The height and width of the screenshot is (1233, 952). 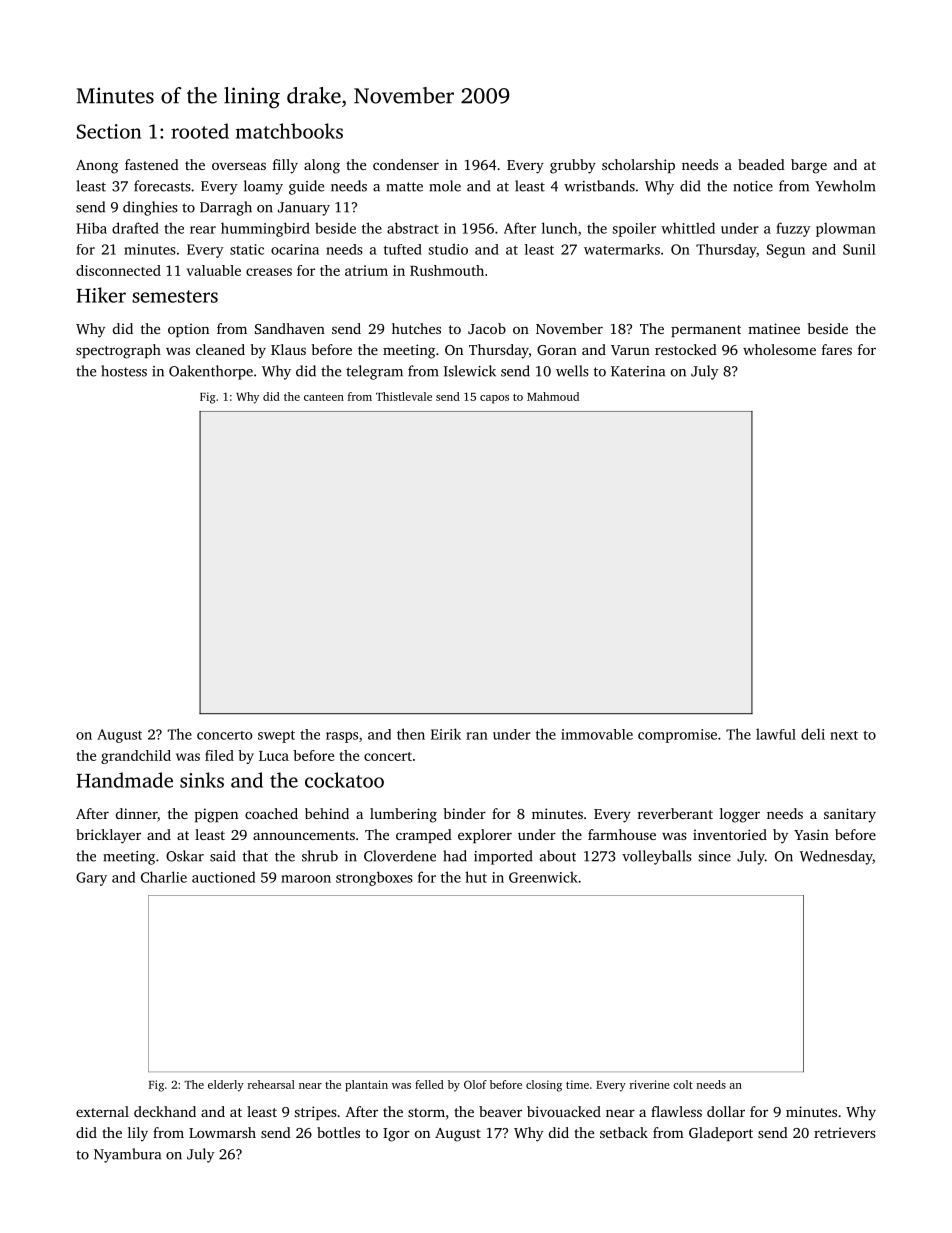 What do you see at coordinates (127, 1155) in the screenshot?
I see `Nyambura` at bounding box center [127, 1155].
